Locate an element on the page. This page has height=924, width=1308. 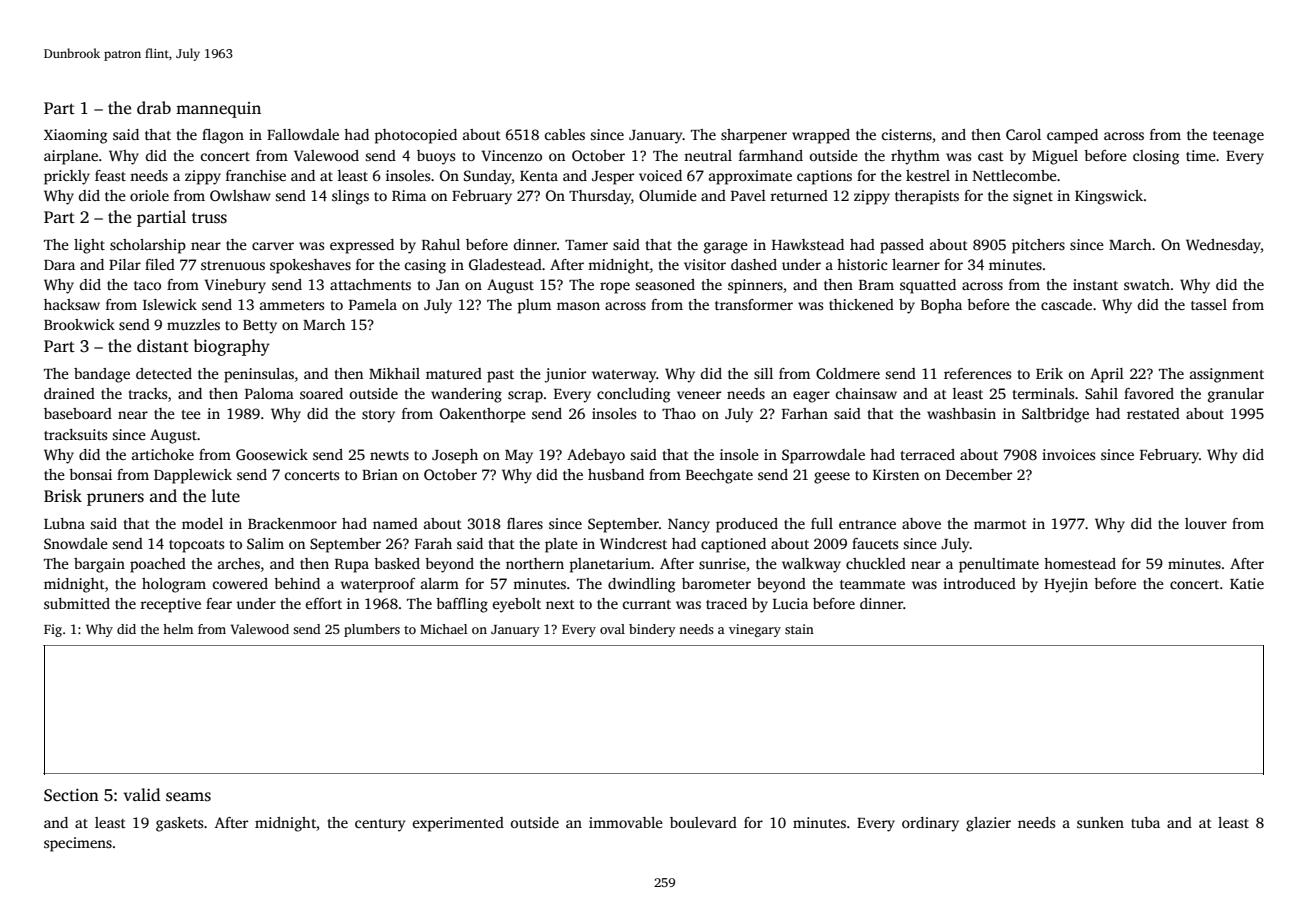
cables is located at coordinates (565, 134).
